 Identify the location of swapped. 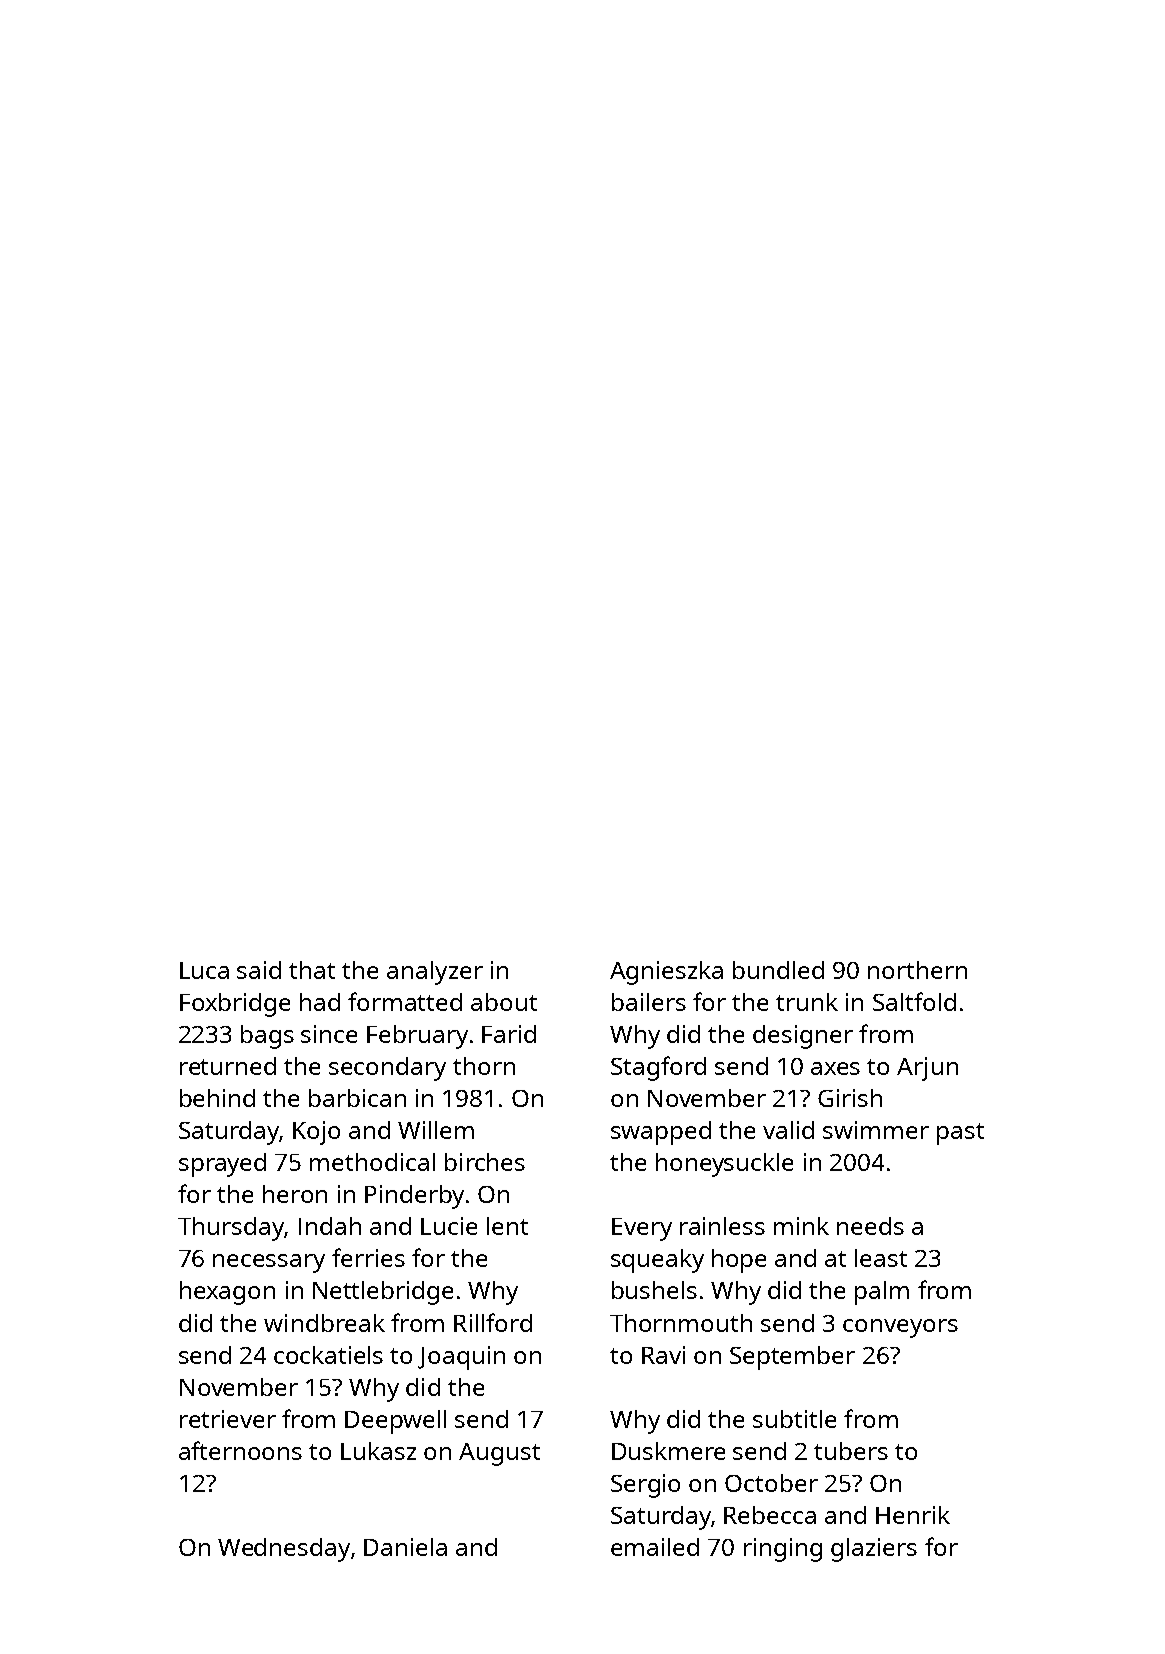
(661, 1133).
